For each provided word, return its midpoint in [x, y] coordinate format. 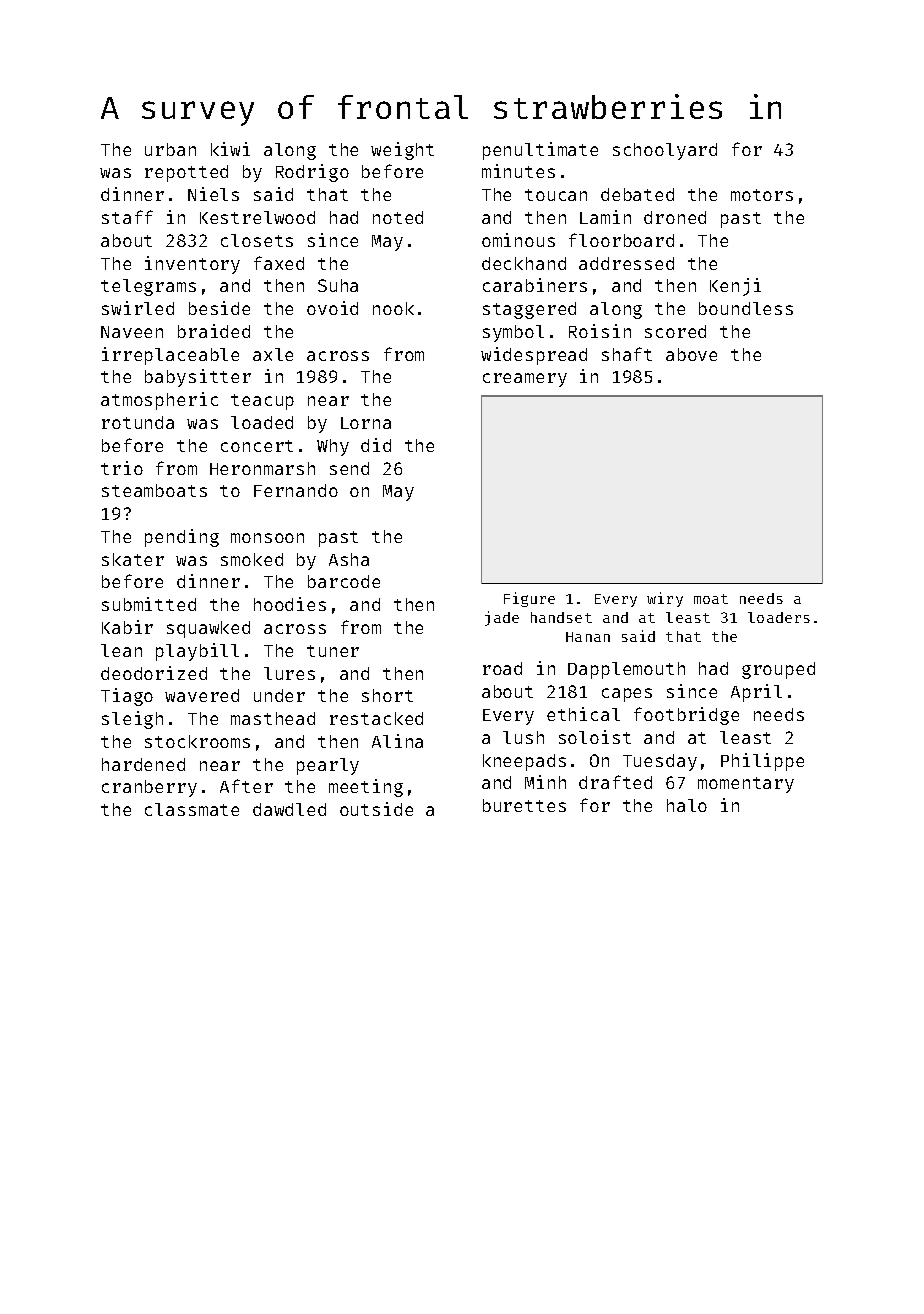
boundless [746, 308]
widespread [534, 356]
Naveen [132, 332]
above [691, 354]
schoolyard [665, 151]
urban [170, 149]
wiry [665, 599]
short [387, 695]
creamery [525, 380]
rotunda [138, 422]
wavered [202, 695]
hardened [143, 764]
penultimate [540, 151]
